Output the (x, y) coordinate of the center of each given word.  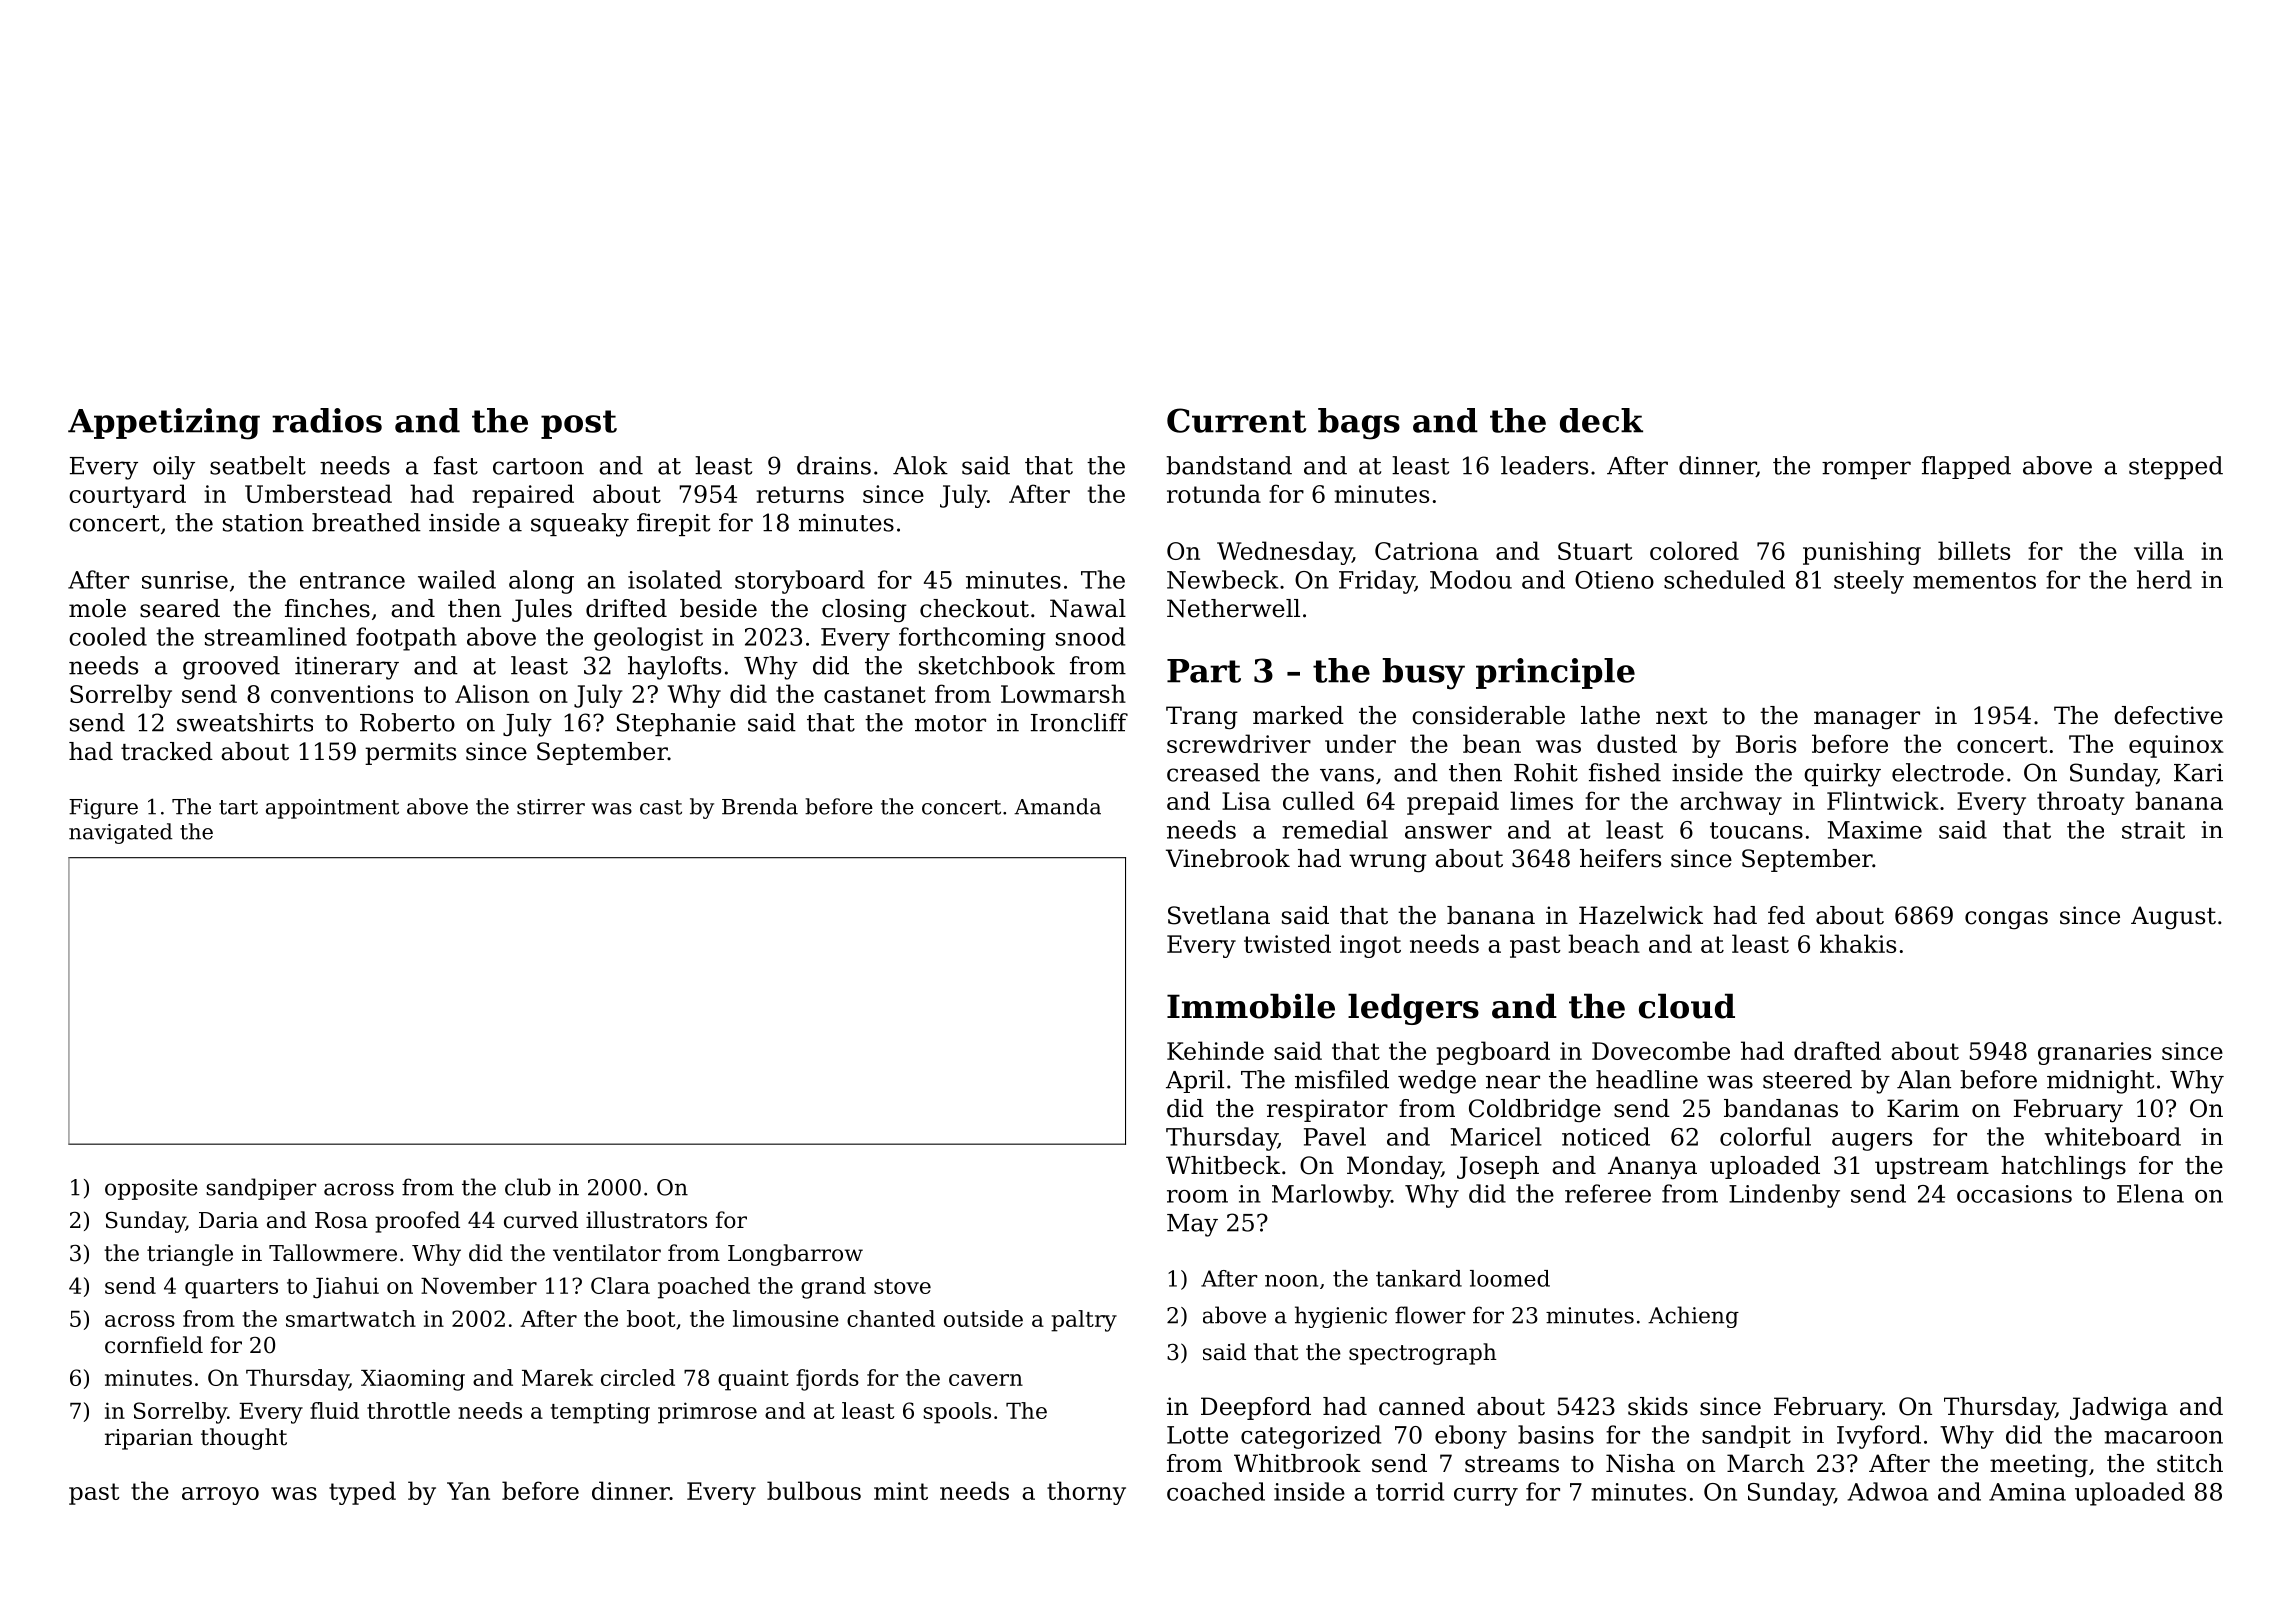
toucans (1756, 830)
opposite (151, 1189)
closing (864, 611)
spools (957, 1413)
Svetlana (1219, 915)
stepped (2176, 467)
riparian (149, 1439)
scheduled (1724, 579)
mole (97, 608)
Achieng (1693, 1317)
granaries (2094, 1053)
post (579, 424)
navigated (121, 833)
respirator (1327, 1110)
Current (1236, 420)
